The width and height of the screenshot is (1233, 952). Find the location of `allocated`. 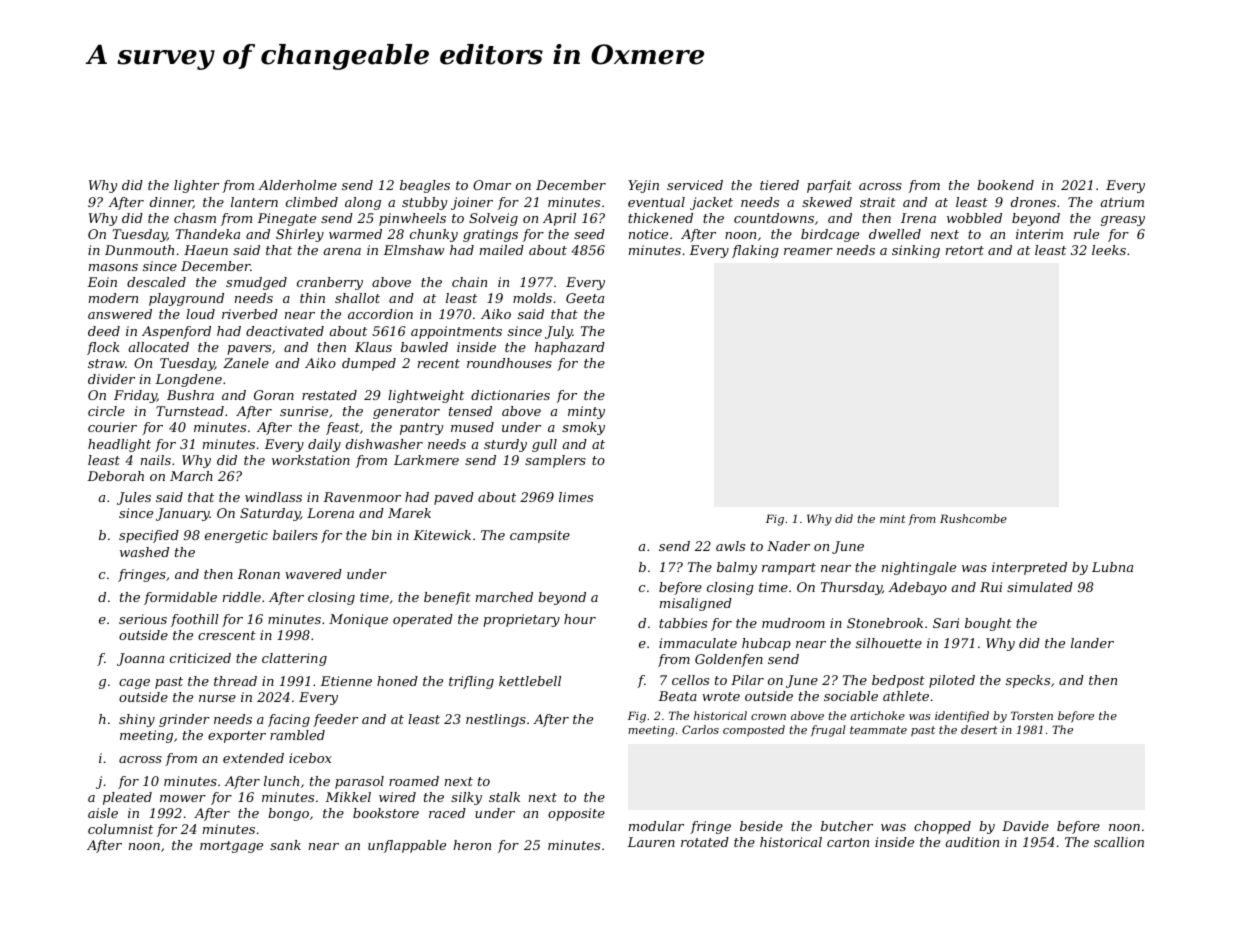

allocated is located at coordinates (159, 347).
